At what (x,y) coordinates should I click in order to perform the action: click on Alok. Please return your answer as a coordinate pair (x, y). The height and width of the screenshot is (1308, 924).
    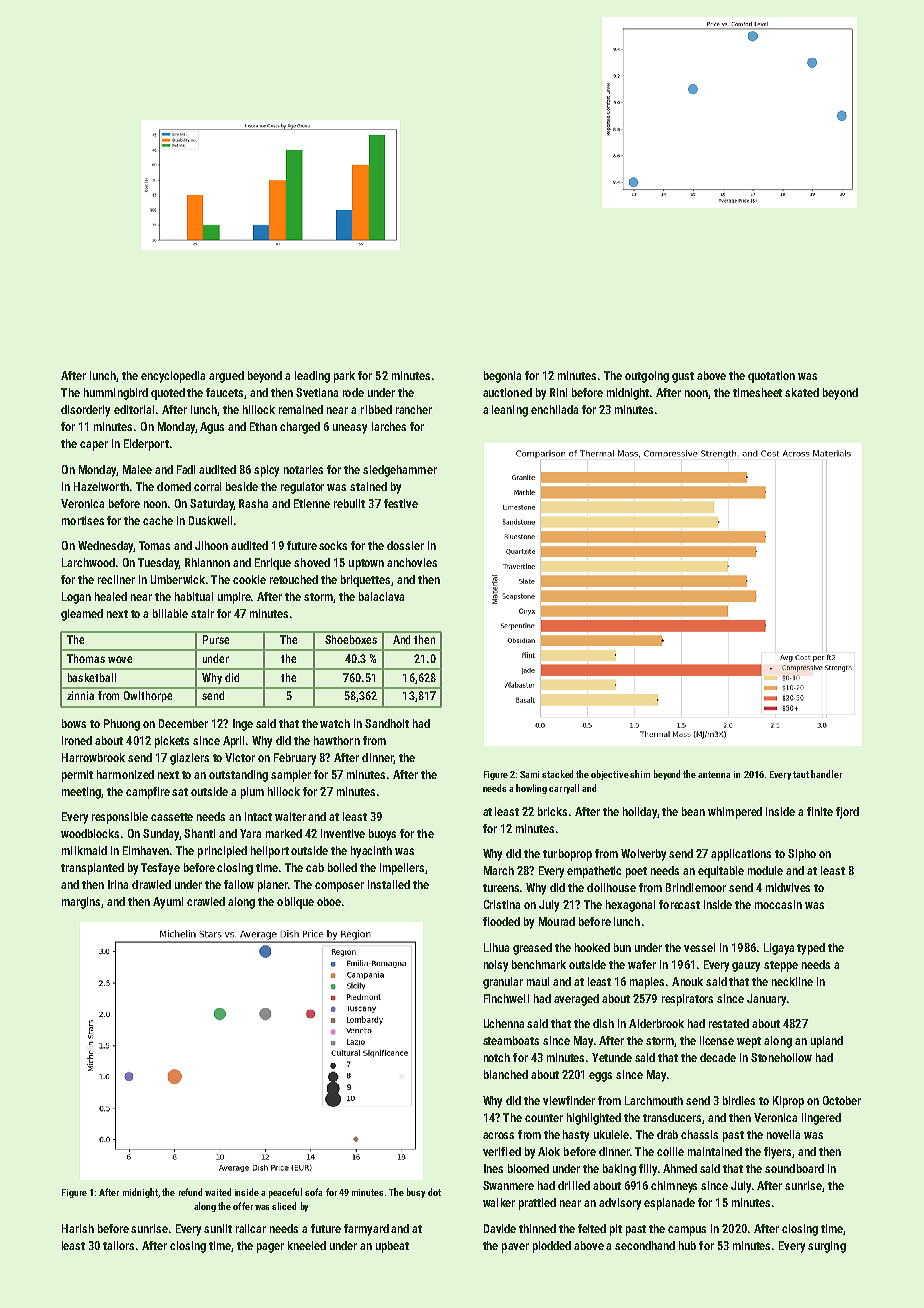
    Looking at the image, I should click on (549, 1151).
